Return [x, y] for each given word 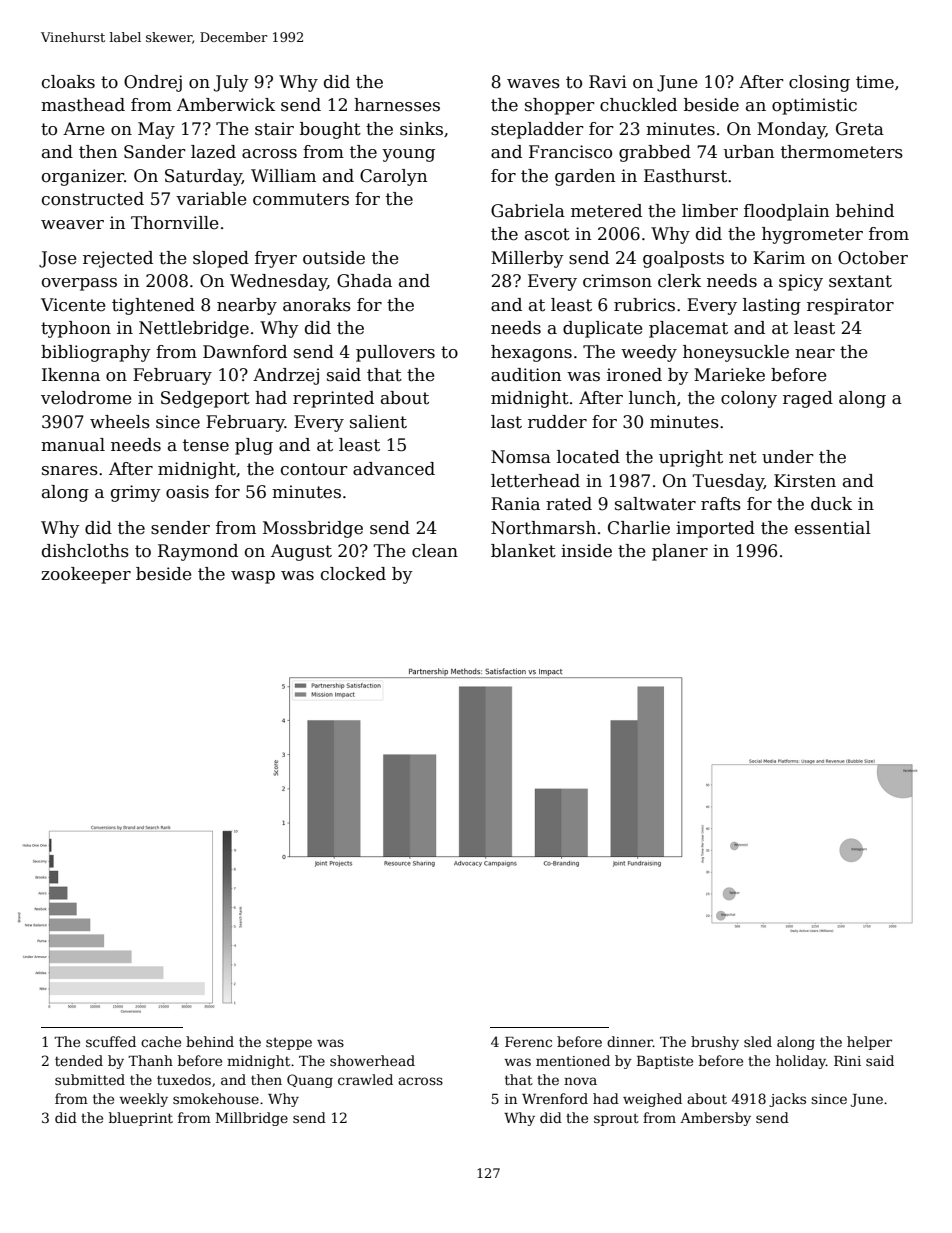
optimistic [814, 106]
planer [680, 552]
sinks [421, 129]
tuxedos [184, 1079]
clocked [353, 574]
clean [435, 551]
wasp [253, 577]
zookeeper [86, 575]
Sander [155, 152]
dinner [630, 1041]
